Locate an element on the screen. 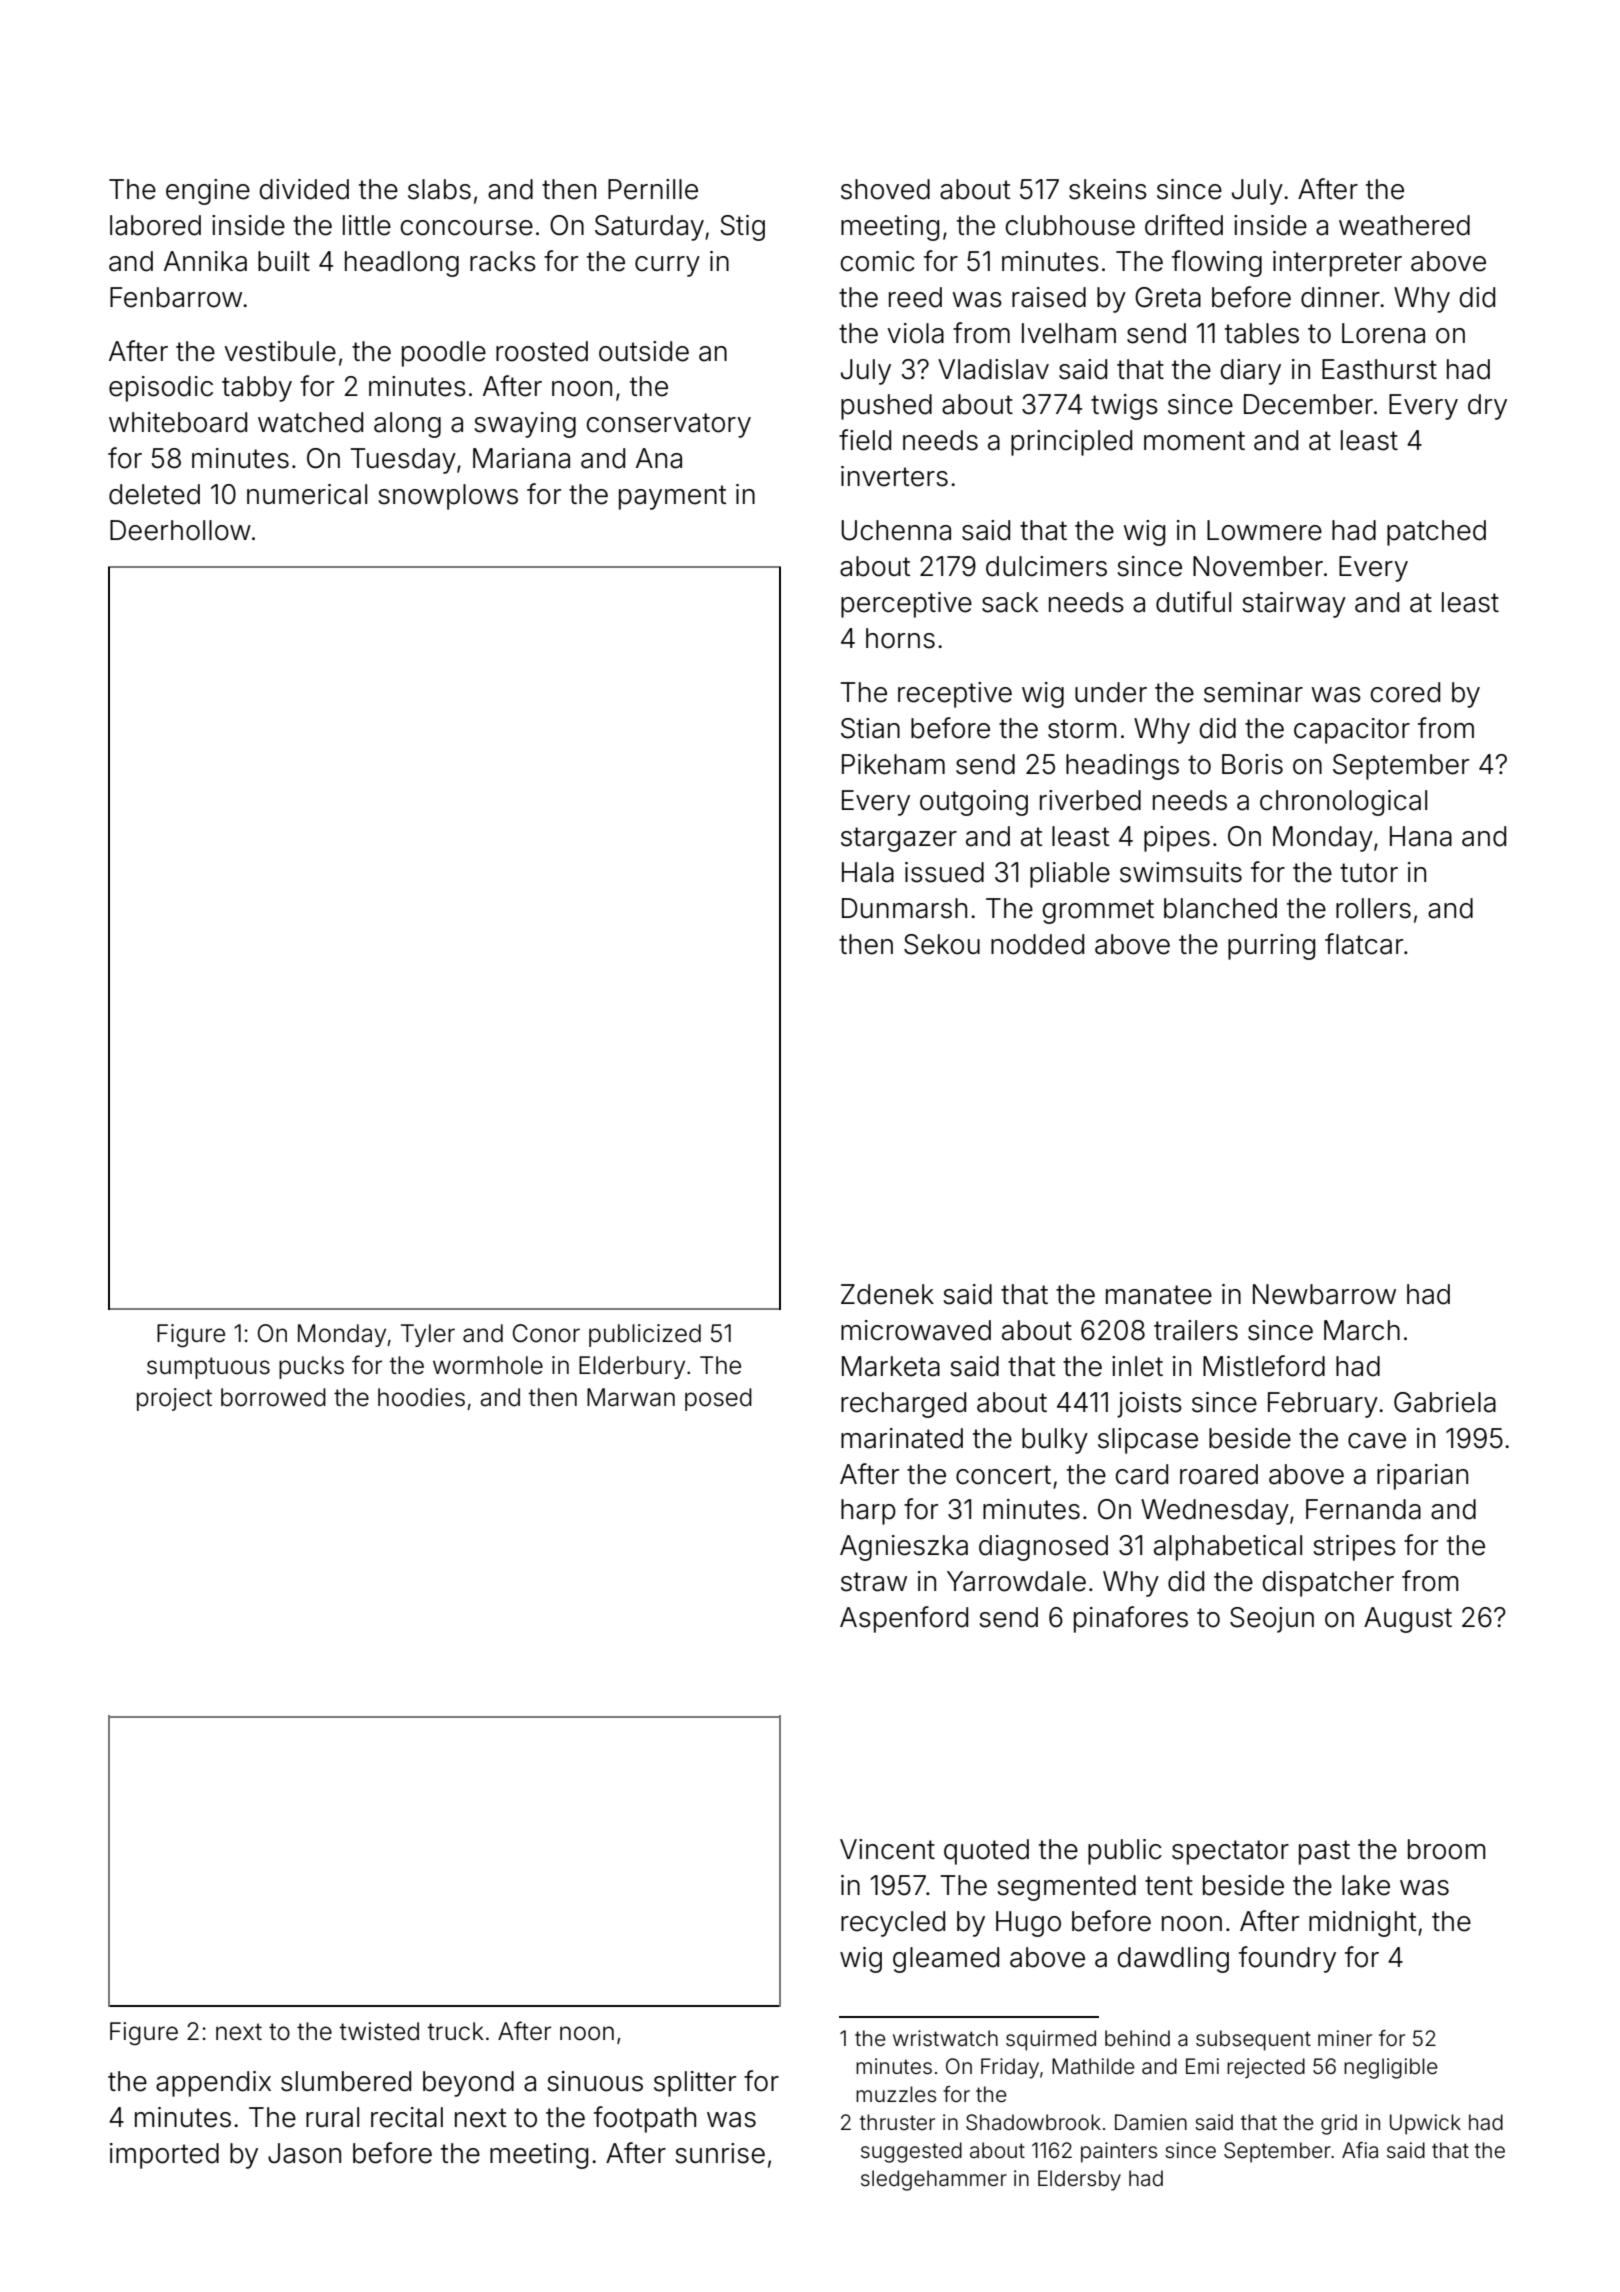  Sekou is located at coordinates (942, 944).
